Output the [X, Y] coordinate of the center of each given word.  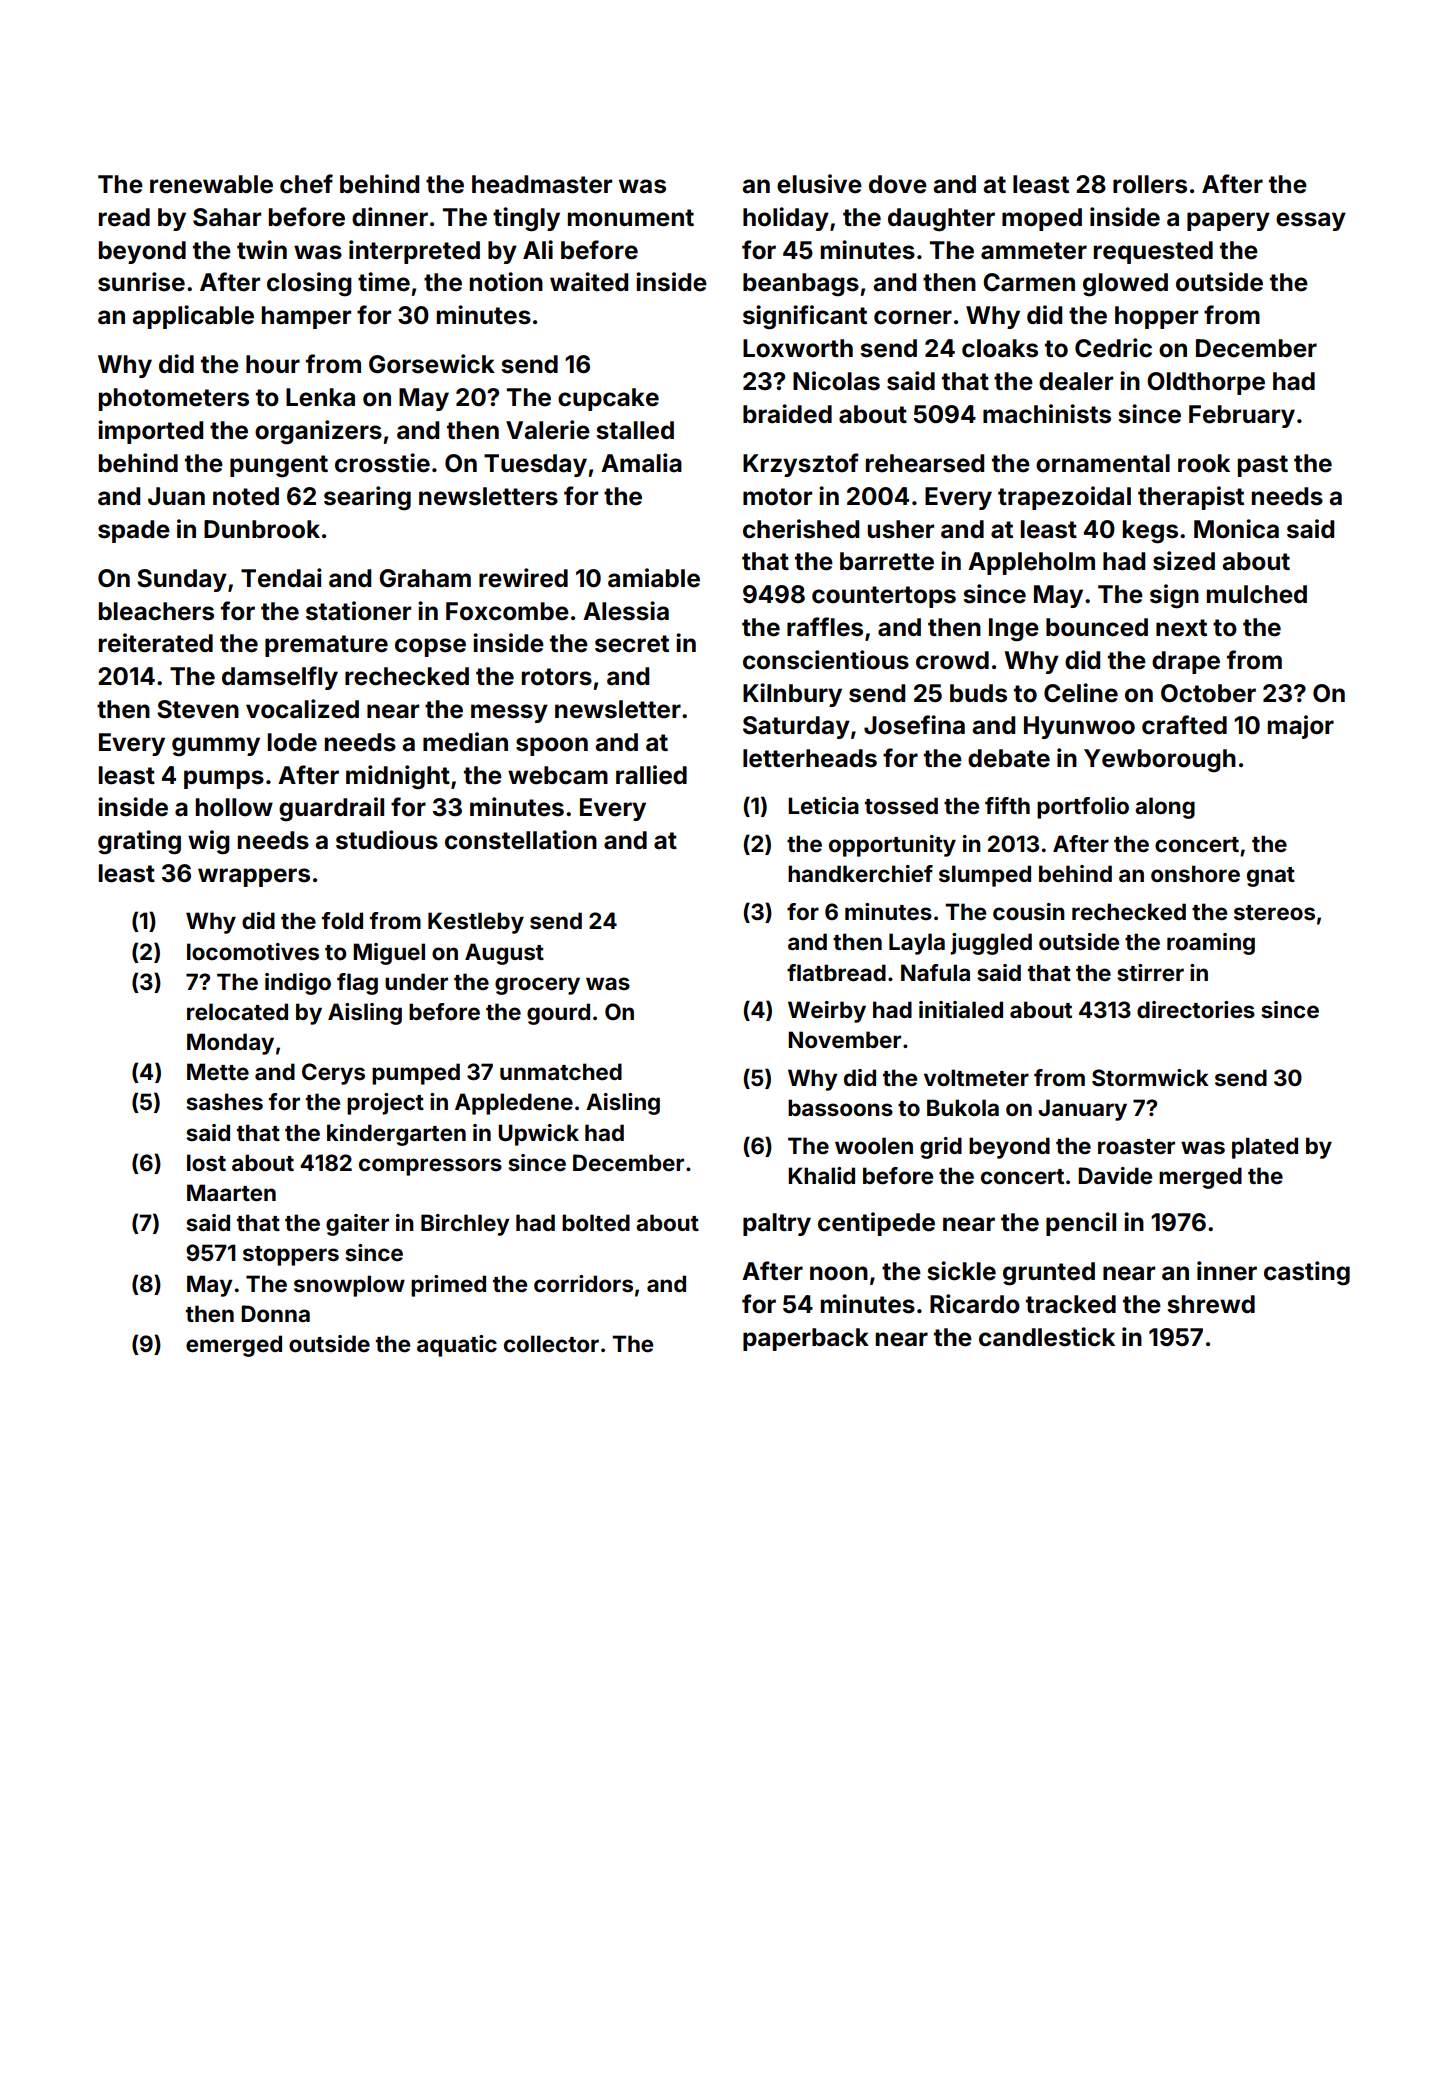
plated [1265, 1148]
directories [1196, 1009]
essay [1311, 221]
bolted [596, 1222]
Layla [917, 944]
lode [292, 742]
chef [306, 184]
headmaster [542, 184]
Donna [275, 1313]
